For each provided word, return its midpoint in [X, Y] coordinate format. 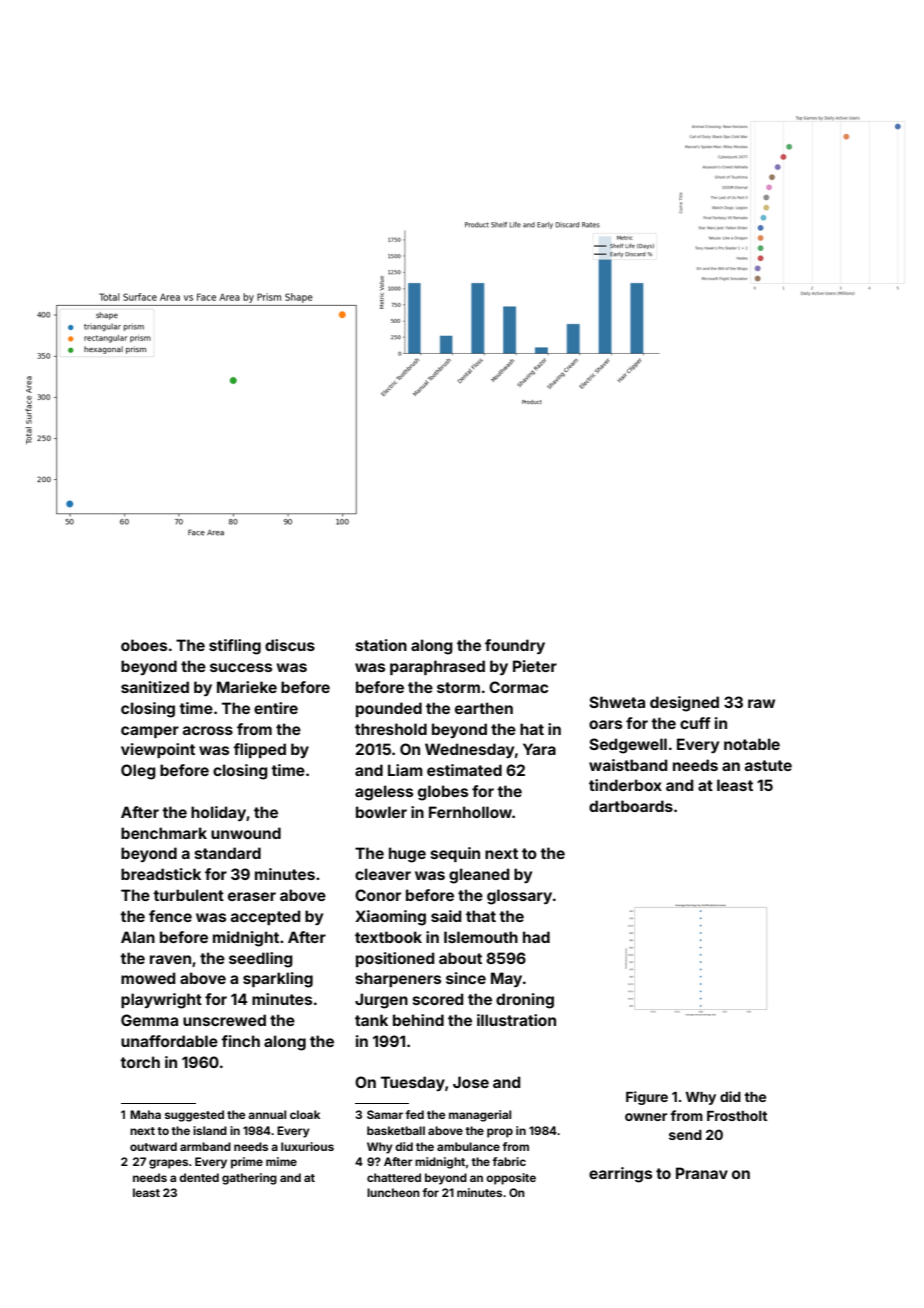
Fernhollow [470, 812]
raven [170, 959]
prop [500, 1133]
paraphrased [437, 667]
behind [418, 1020]
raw [761, 703]
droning [525, 1001]
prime [247, 1163]
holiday [218, 813]
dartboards [631, 806]
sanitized [155, 687]
